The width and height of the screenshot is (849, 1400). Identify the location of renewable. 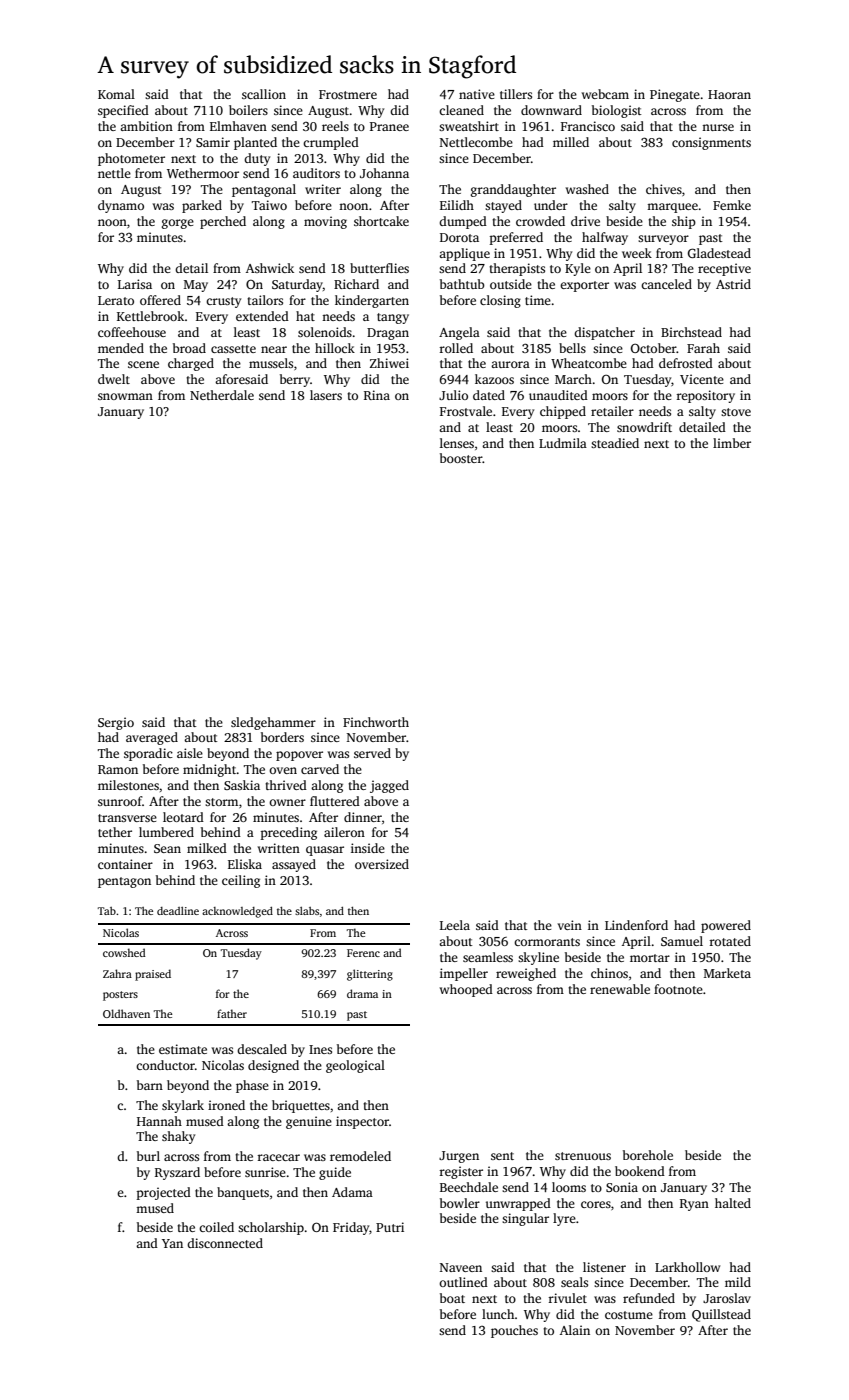
(620, 989).
